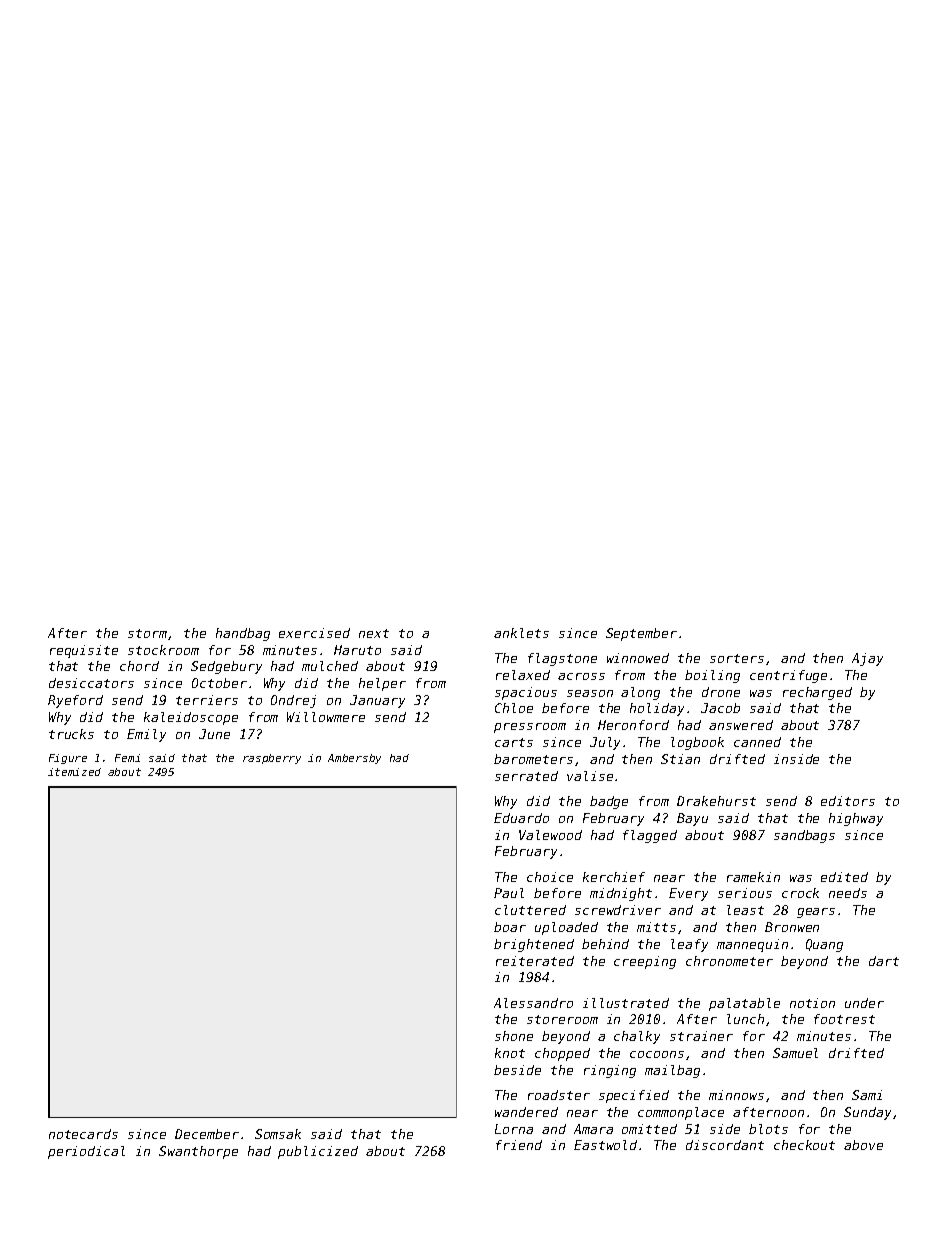  Describe the element at coordinates (74, 772) in the screenshot. I see `itemized` at that location.
